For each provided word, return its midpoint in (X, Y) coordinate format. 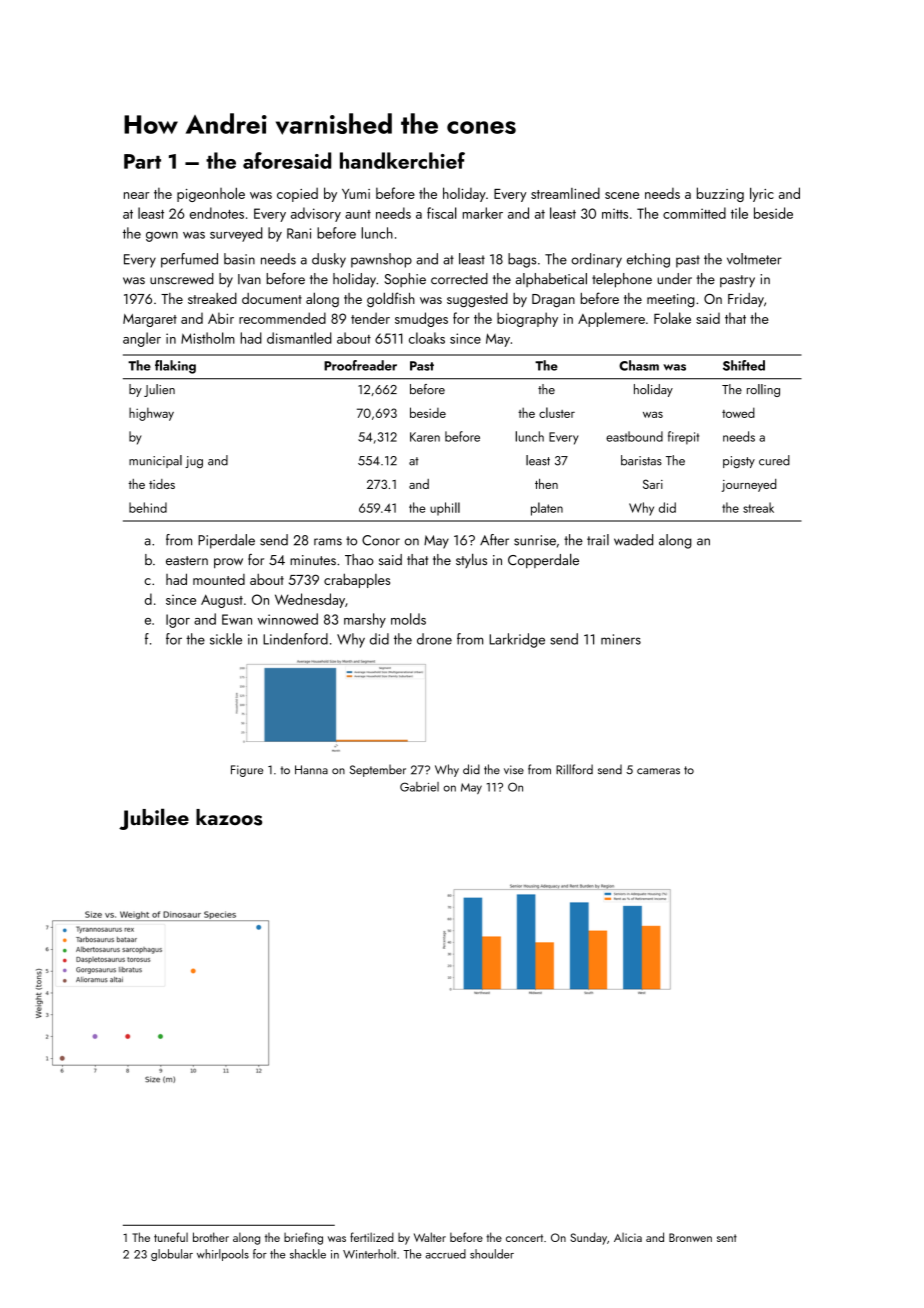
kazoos (229, 817)
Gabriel (419, 787)
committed (694, 213)
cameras (658, 771)
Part (142, 161)
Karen (425, 437)
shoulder (492, 1254)
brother (211, 1237)
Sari (653, 484)
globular (172, 1255)
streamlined (565, 193)
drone (434, 639)
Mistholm (208, 338)
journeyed (748, 485)
